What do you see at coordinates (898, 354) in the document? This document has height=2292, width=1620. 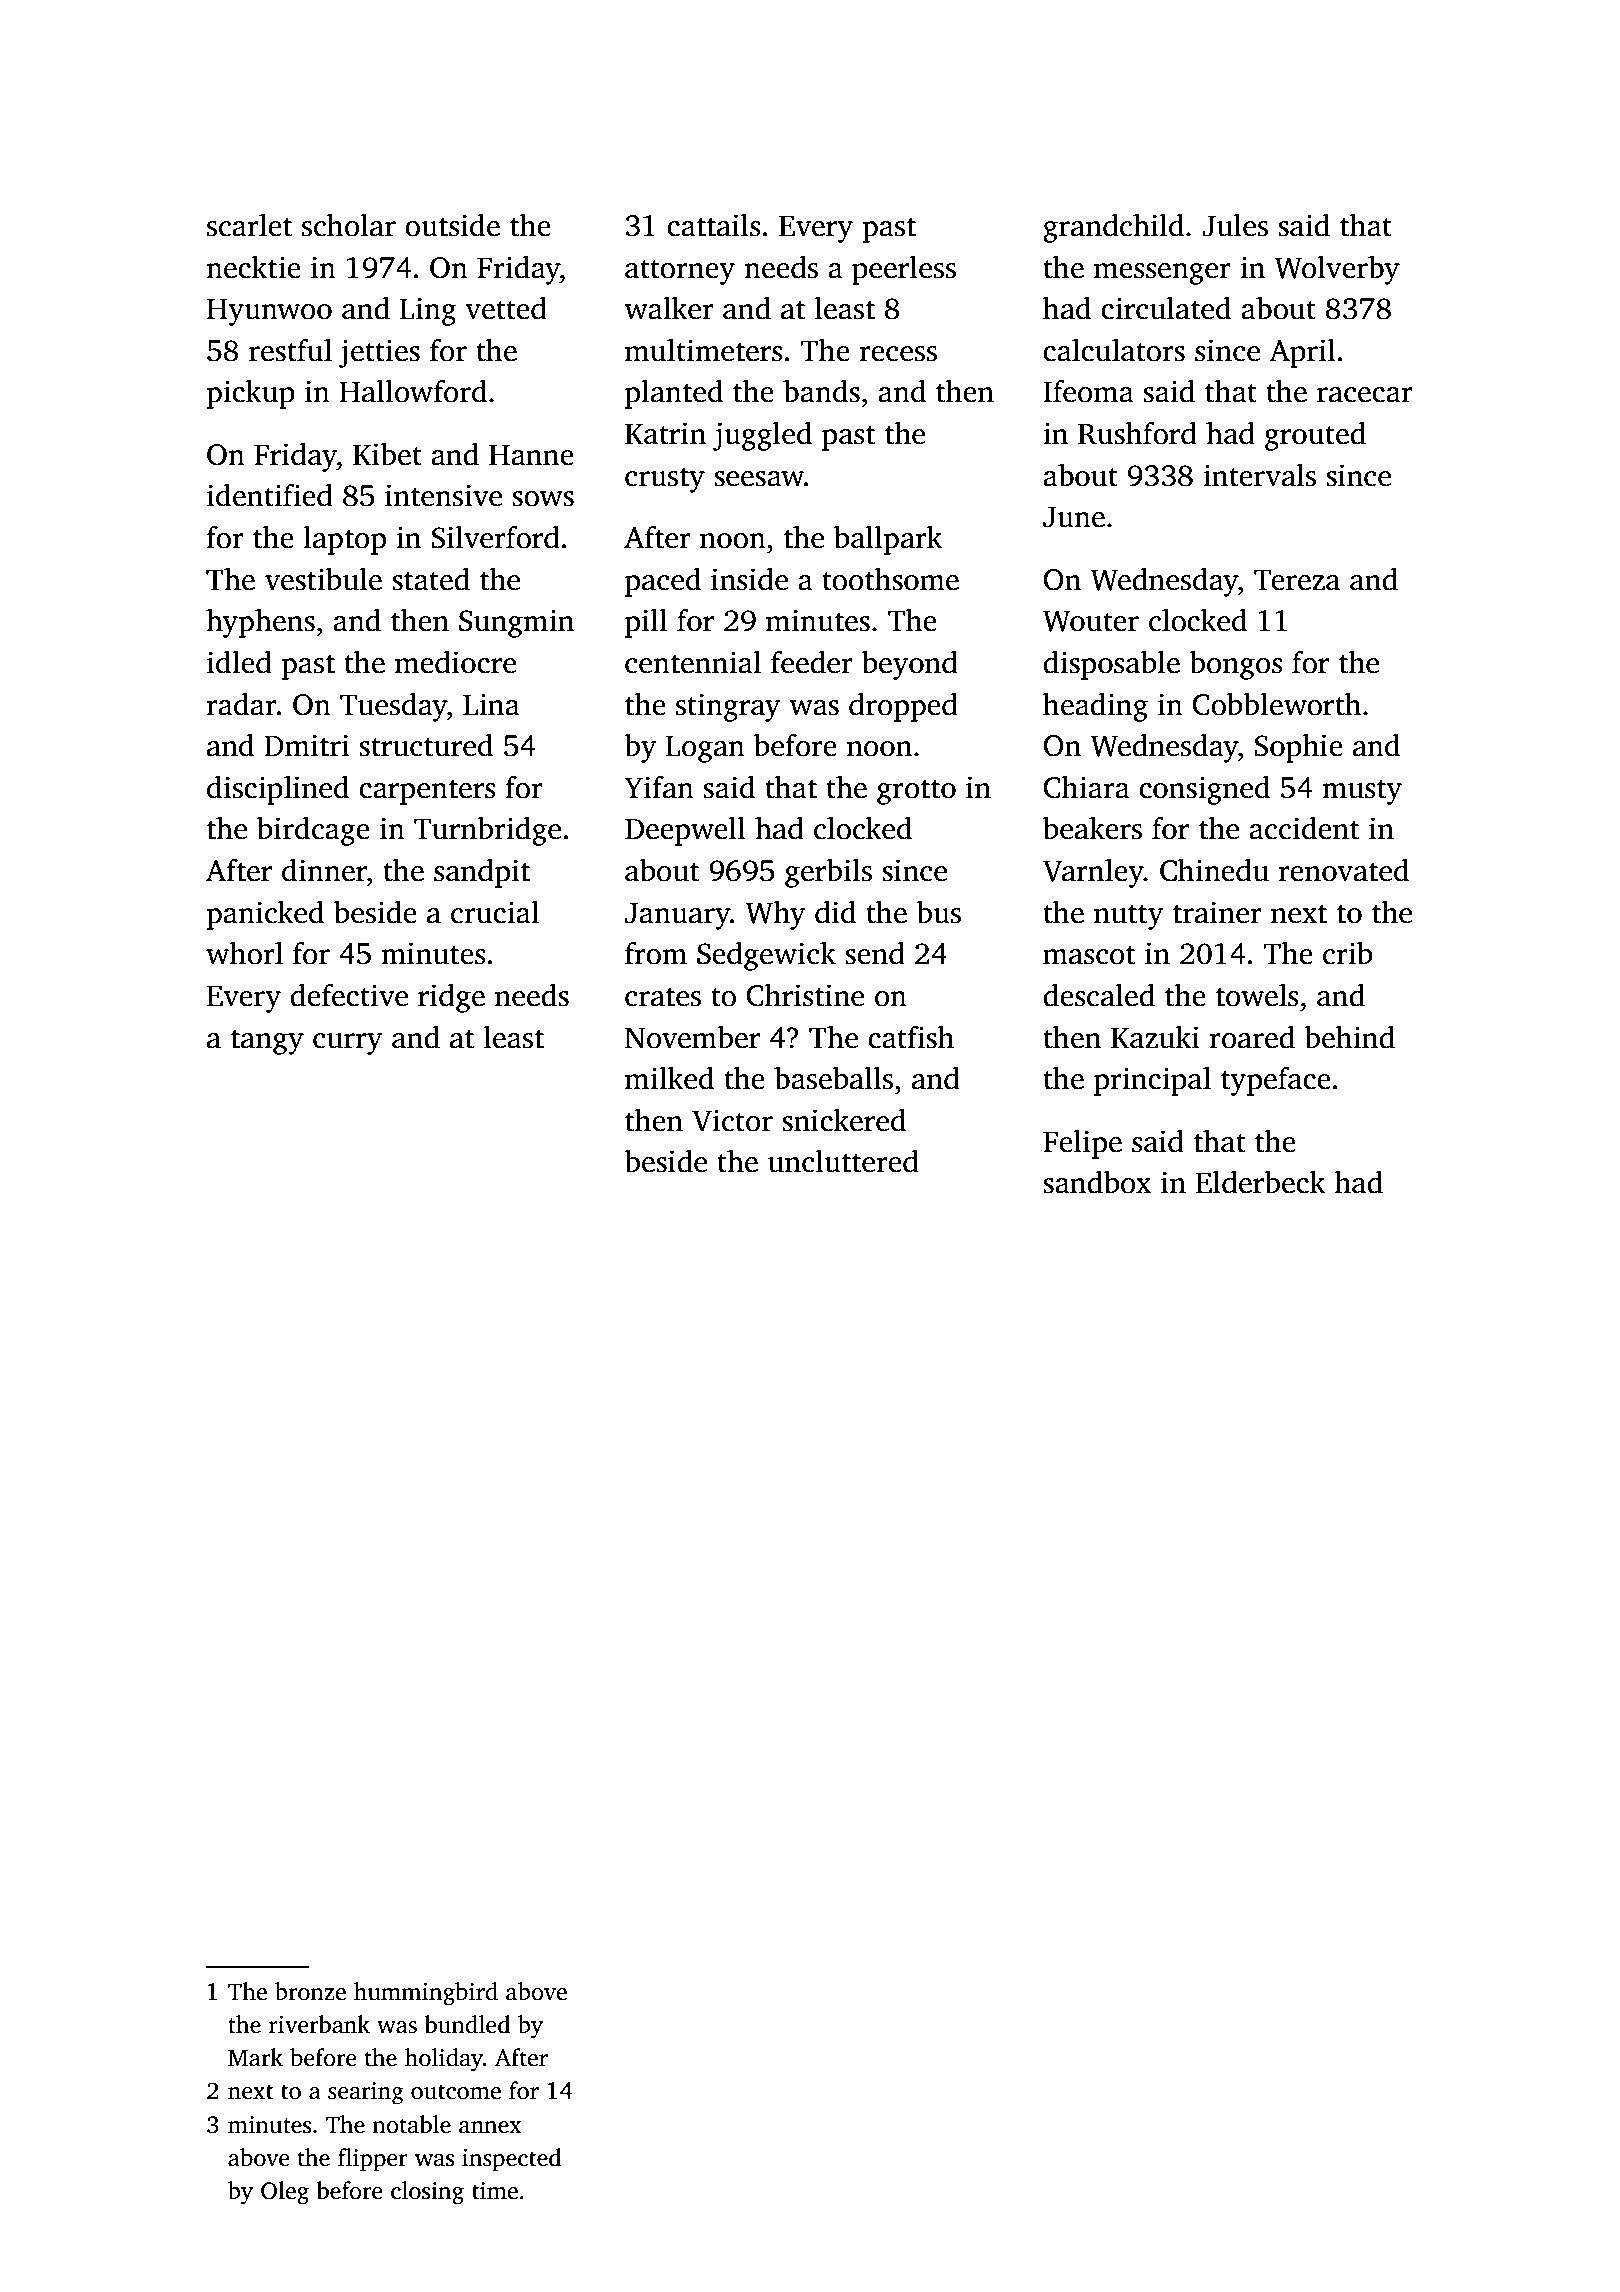 I see `recess` at bounding box center [898, 354].
